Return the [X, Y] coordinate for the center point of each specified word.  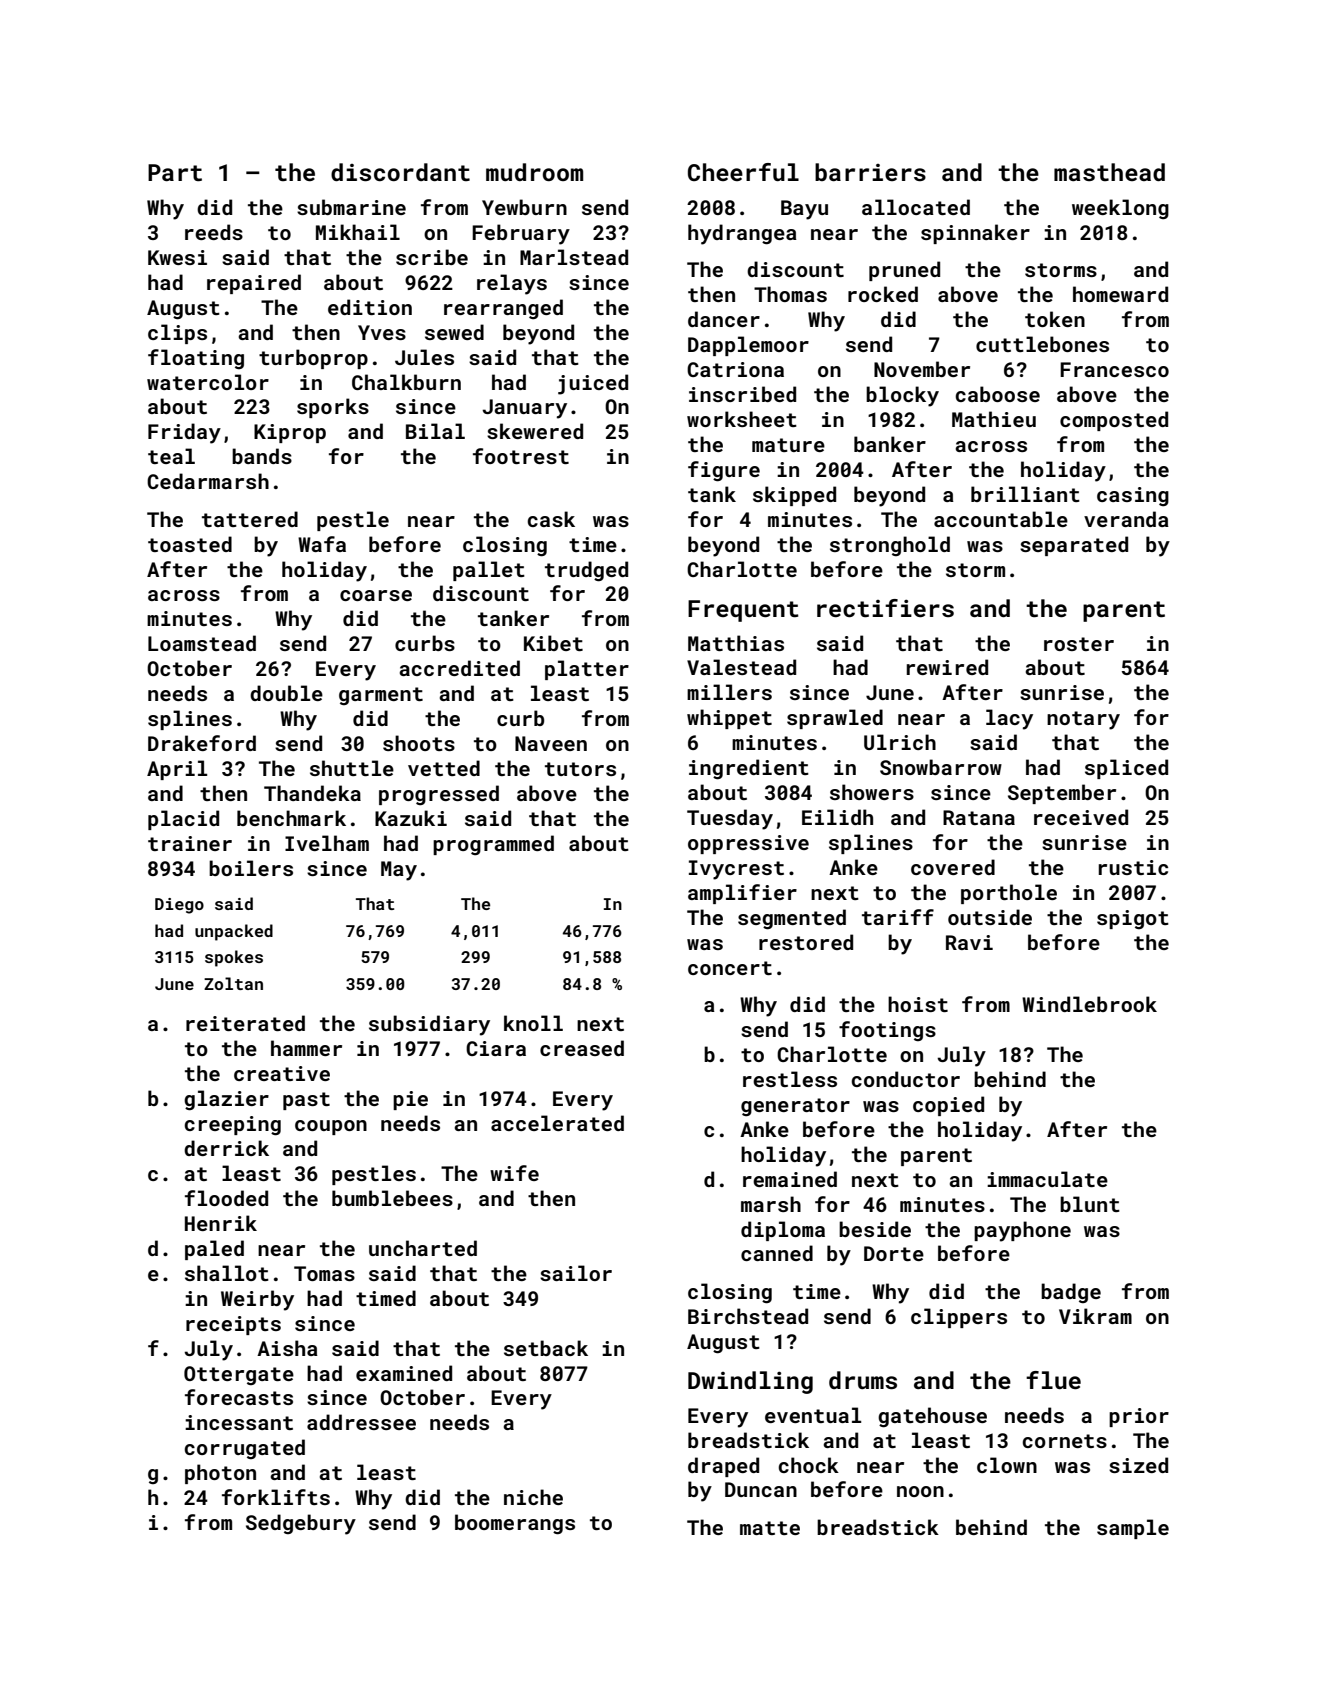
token [1055, 319]
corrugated [244, 1449]
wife [514, 1173]
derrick [226, 1148]
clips [177, 334]
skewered [535, 431]
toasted [190, 544]
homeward [1120, 294]
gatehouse [932, 1417]
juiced [593, 384]
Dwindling [750, 1382]
